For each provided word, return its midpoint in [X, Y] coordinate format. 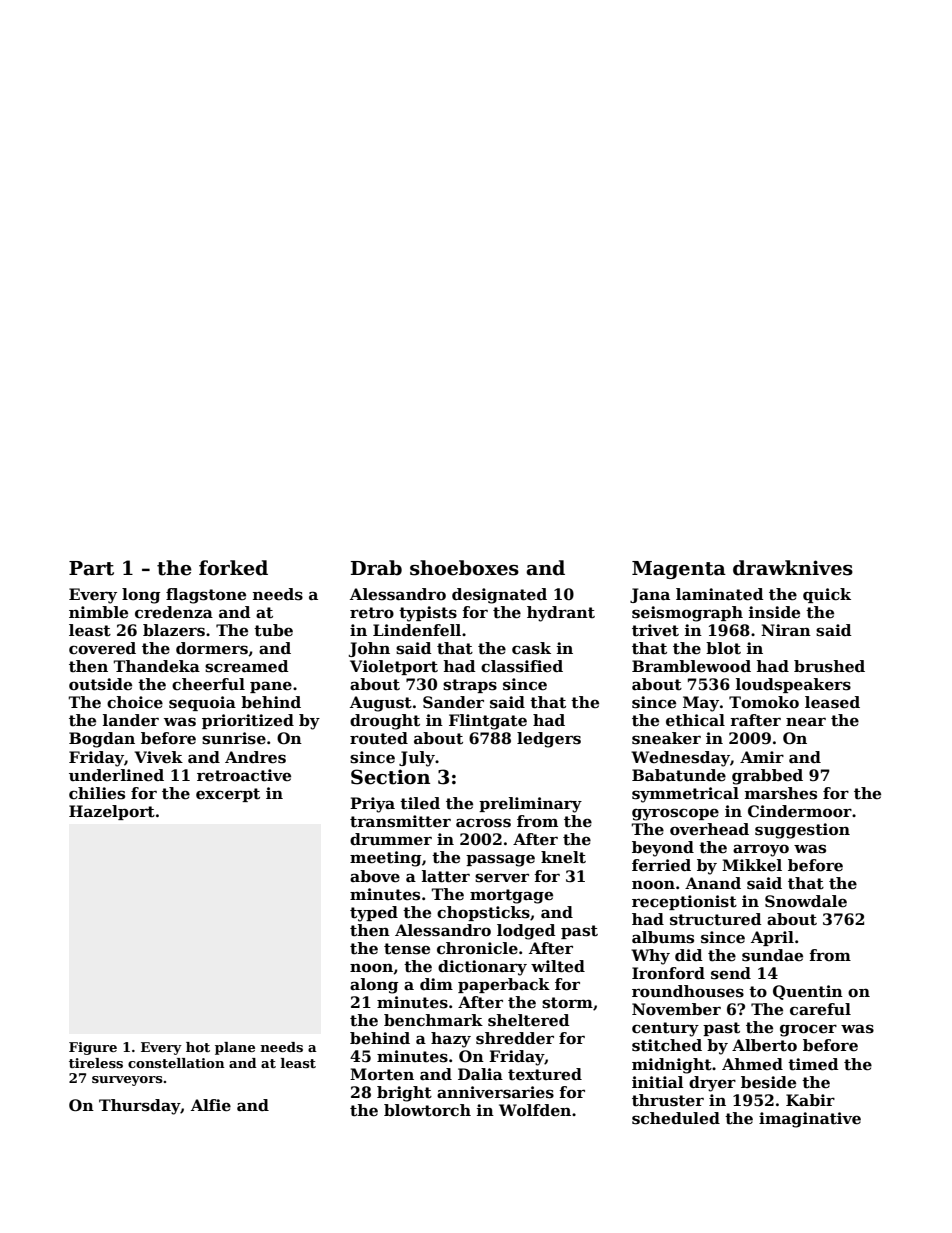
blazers [174, 630]
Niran [786, 630]
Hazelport [112, 812]
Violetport [394, 667]
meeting [386, 859]
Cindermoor [800, 811]
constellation [176, 1063]
